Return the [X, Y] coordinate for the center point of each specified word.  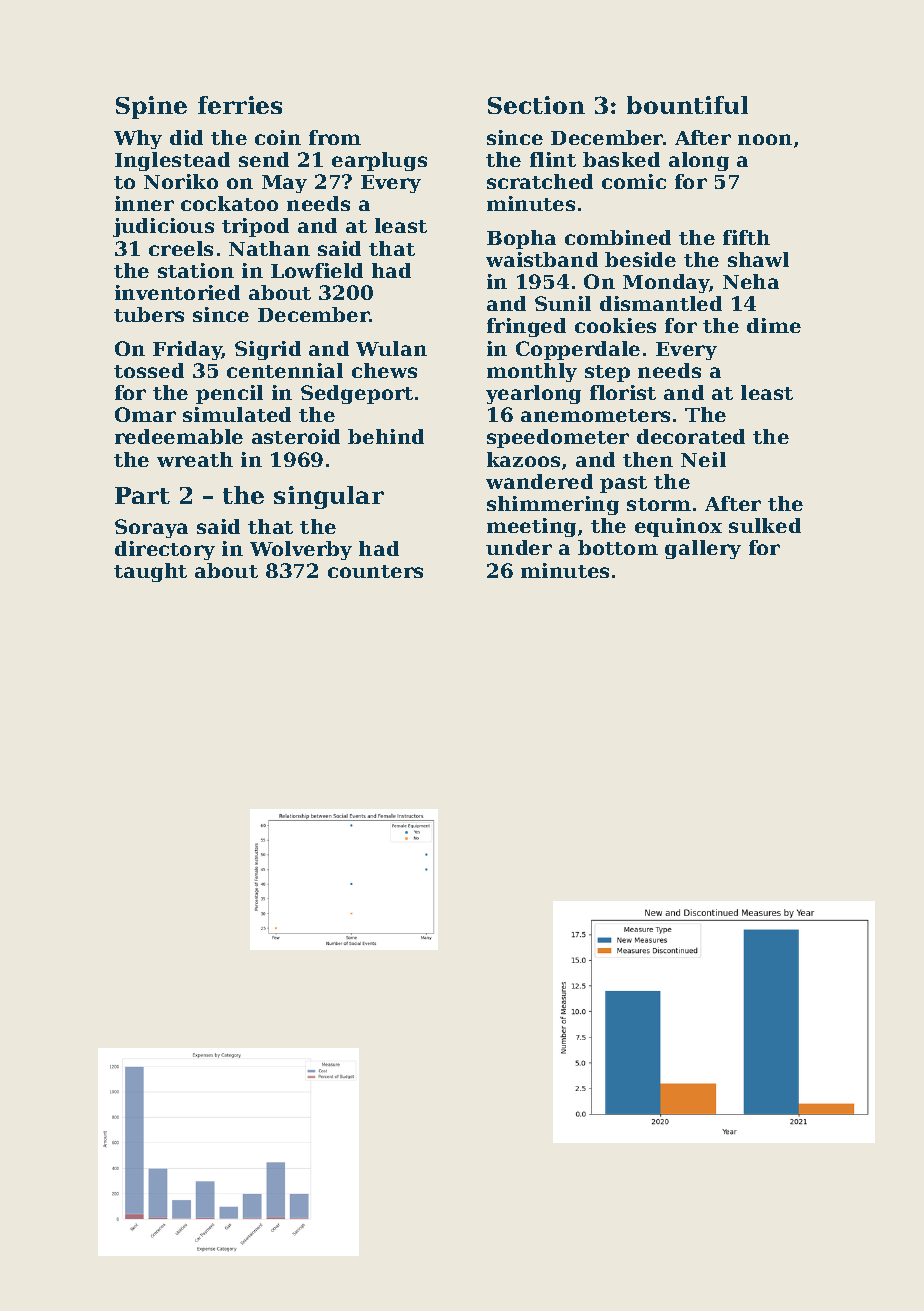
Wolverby [301, 550]
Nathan [269, 248]
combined [618, 237]
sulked [765, 525]
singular [329, 497]
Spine [151, 107]
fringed [526, 327]
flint [553, 159]
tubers [149, 314]
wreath [195, 459]
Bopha [521, 239]
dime [774, 325]
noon [765, 139]
